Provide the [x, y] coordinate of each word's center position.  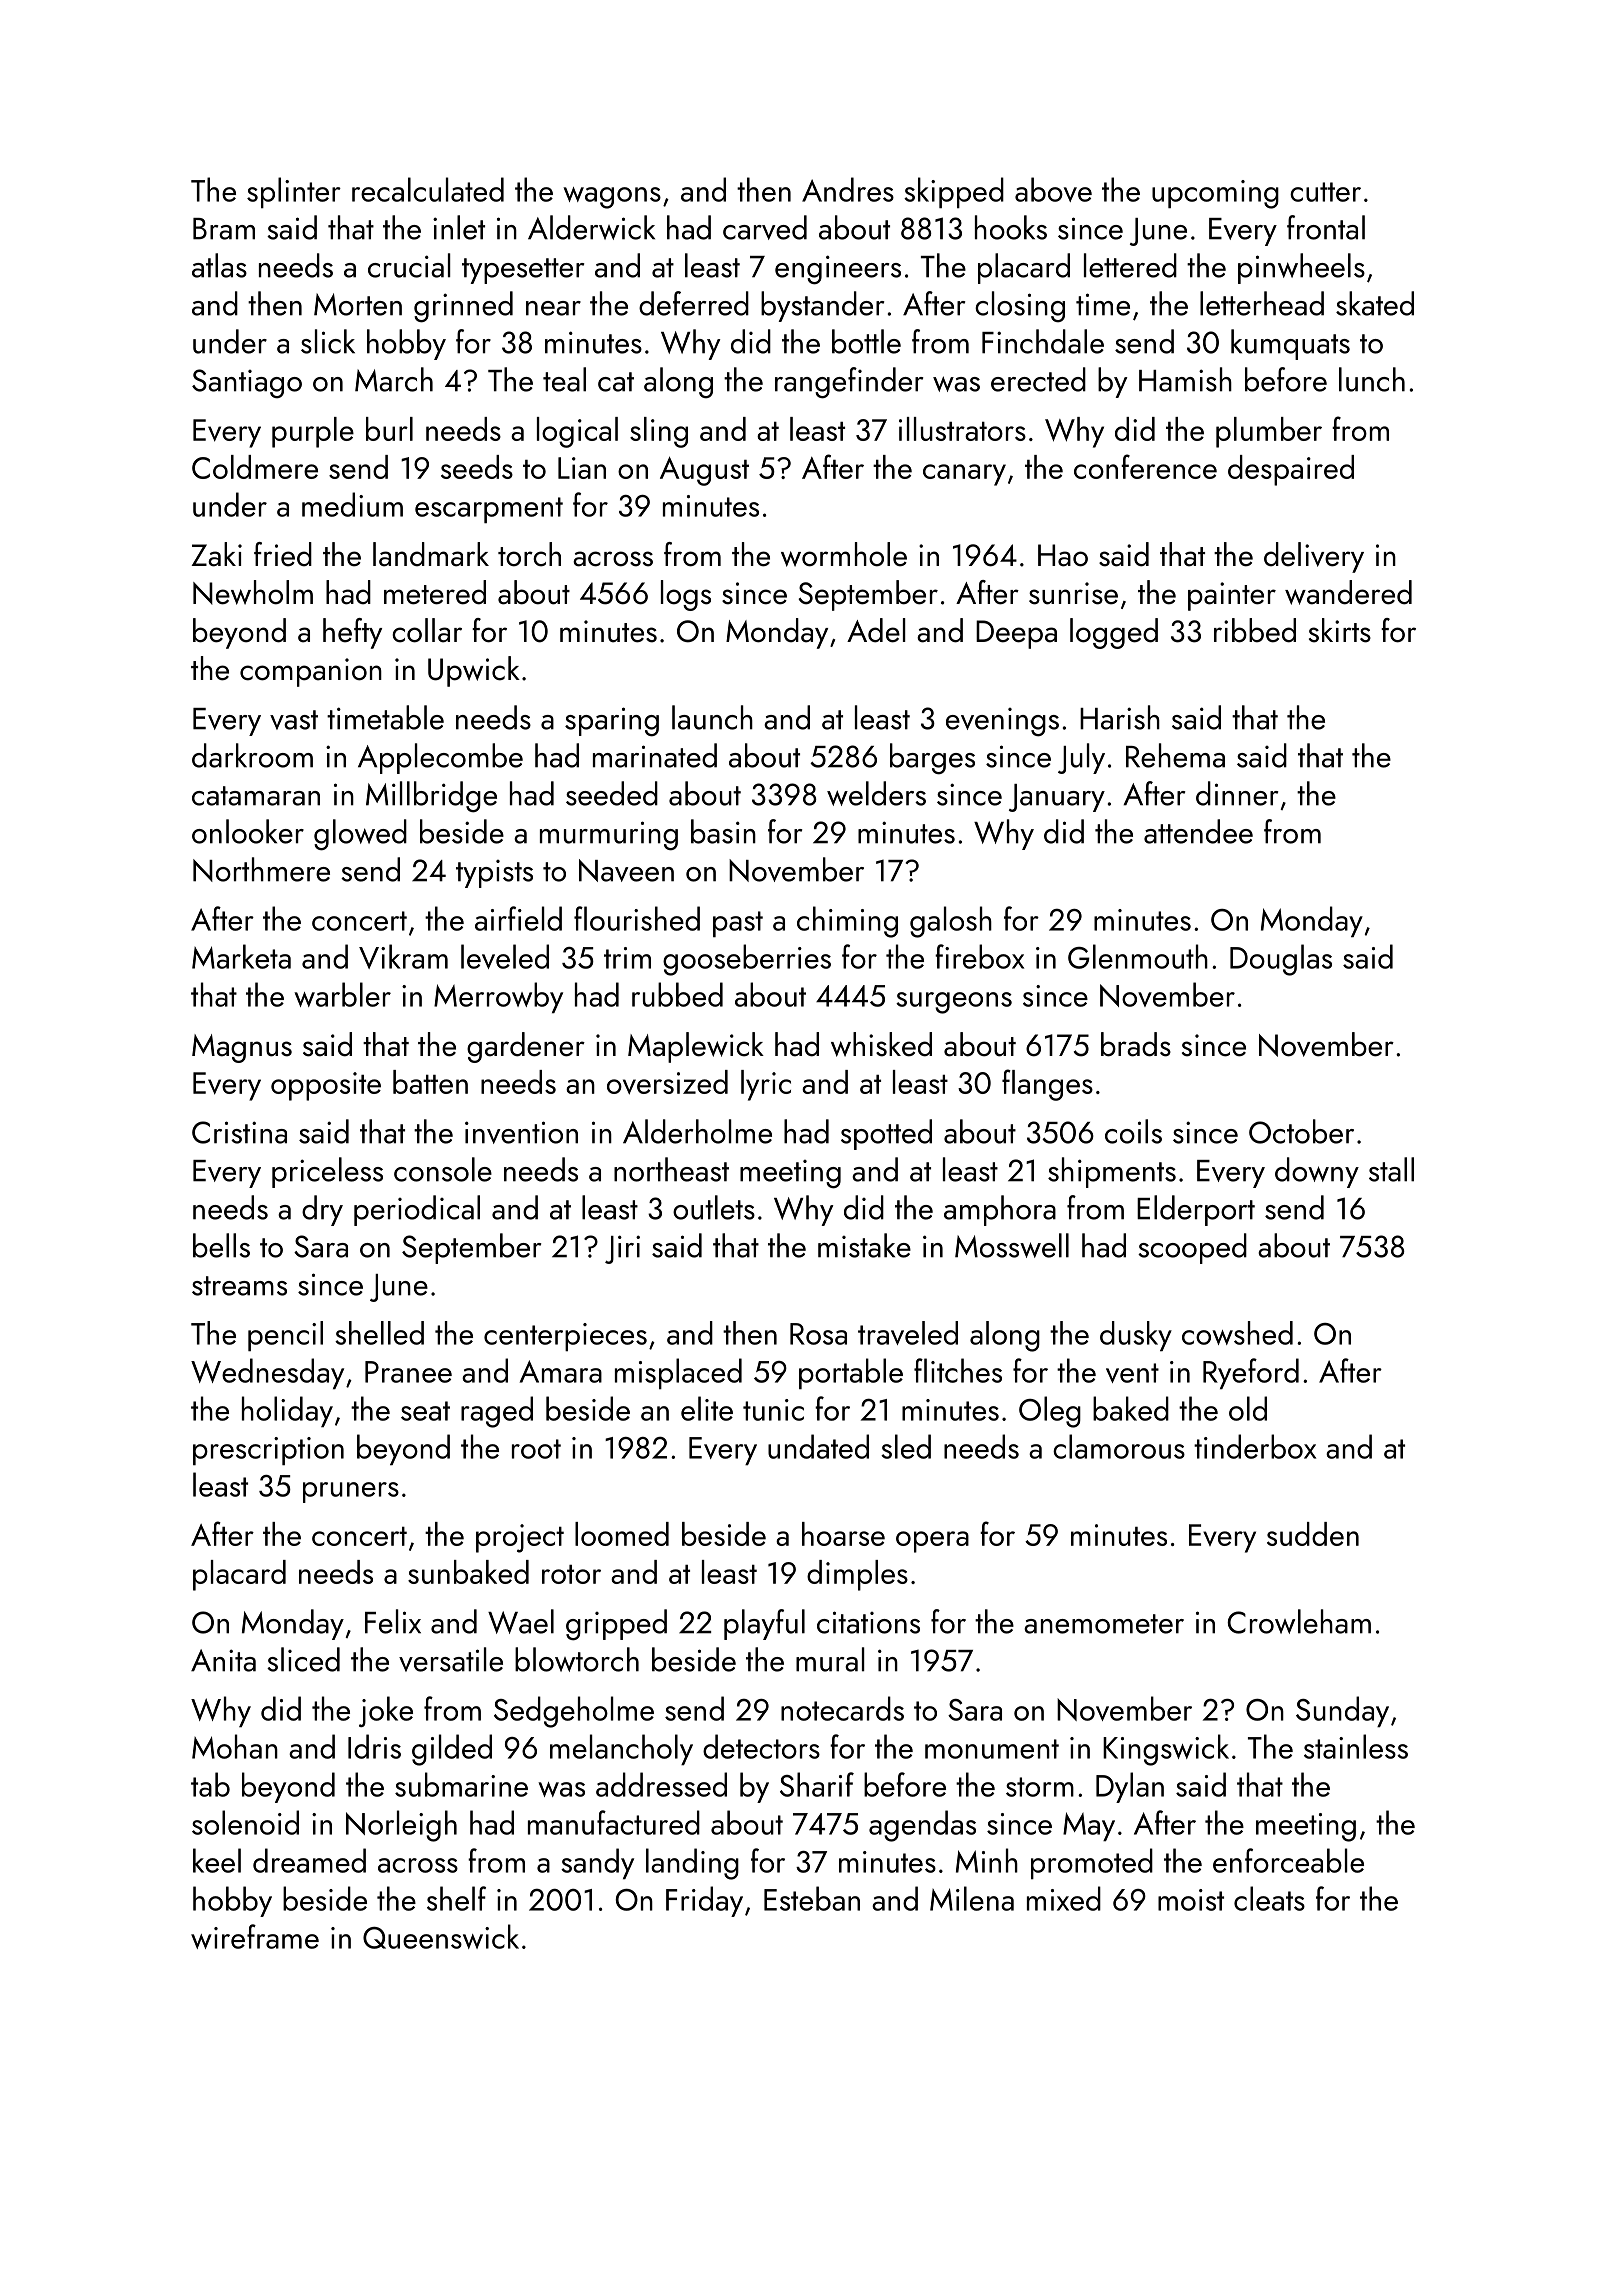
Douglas [1281, 960]
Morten [358, 304]
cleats [1269, 1898]
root [536, 1449]
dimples [857, 1575]
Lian [582, 468]
